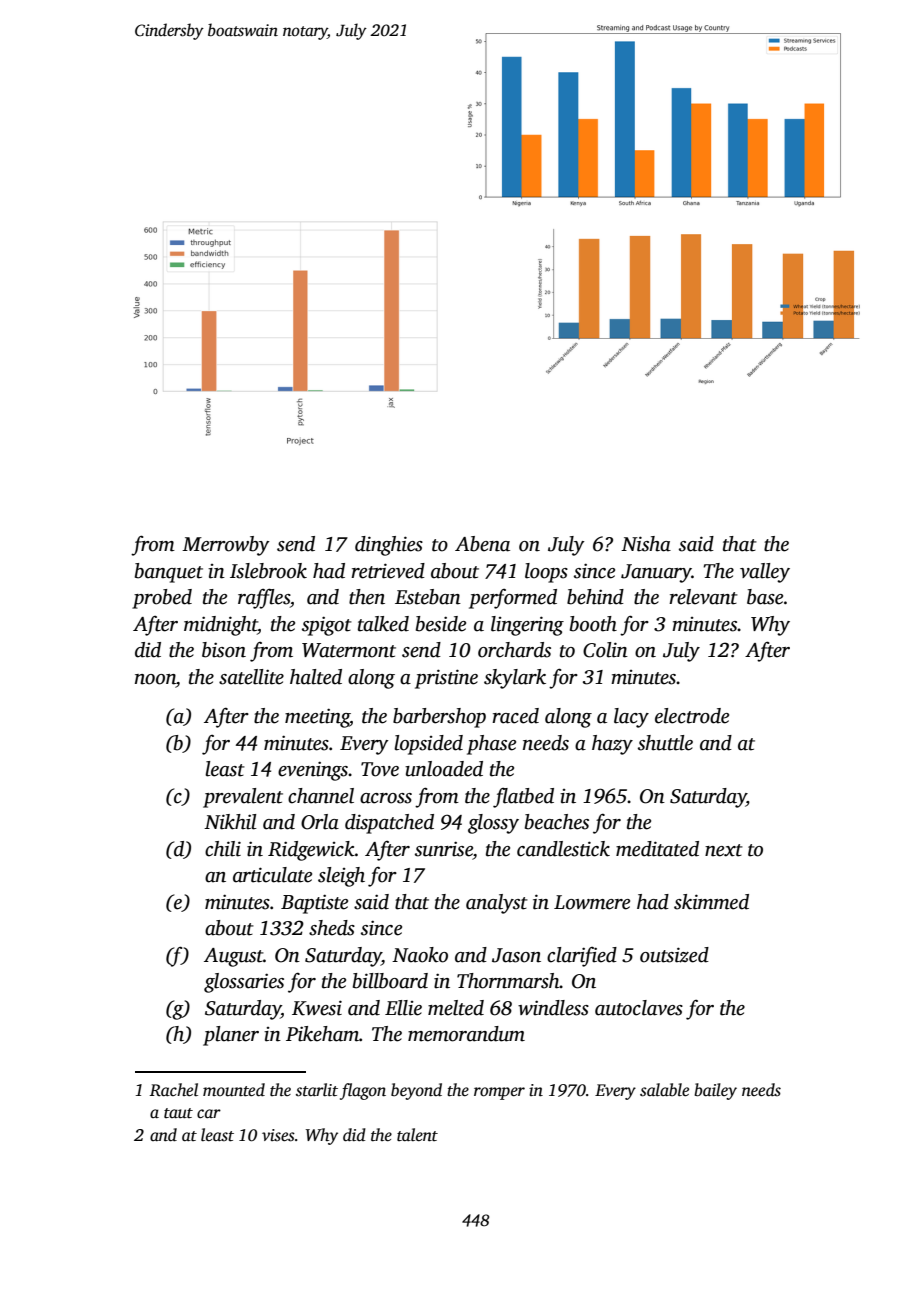  I want to click on clarified, so click(582, 957).
